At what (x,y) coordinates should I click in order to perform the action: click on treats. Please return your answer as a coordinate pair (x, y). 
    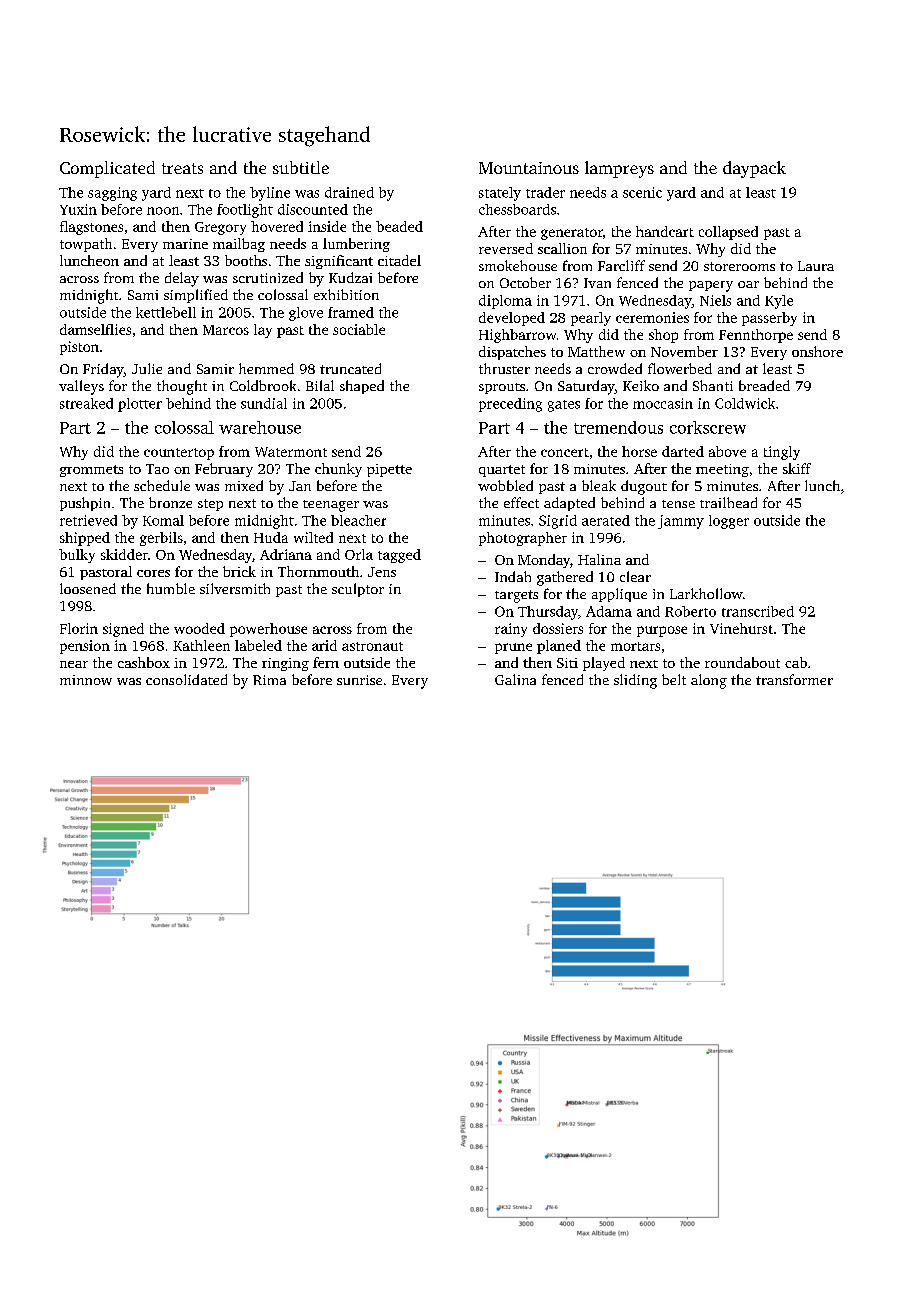
    Looking at the image, I should click on (182, 168).
